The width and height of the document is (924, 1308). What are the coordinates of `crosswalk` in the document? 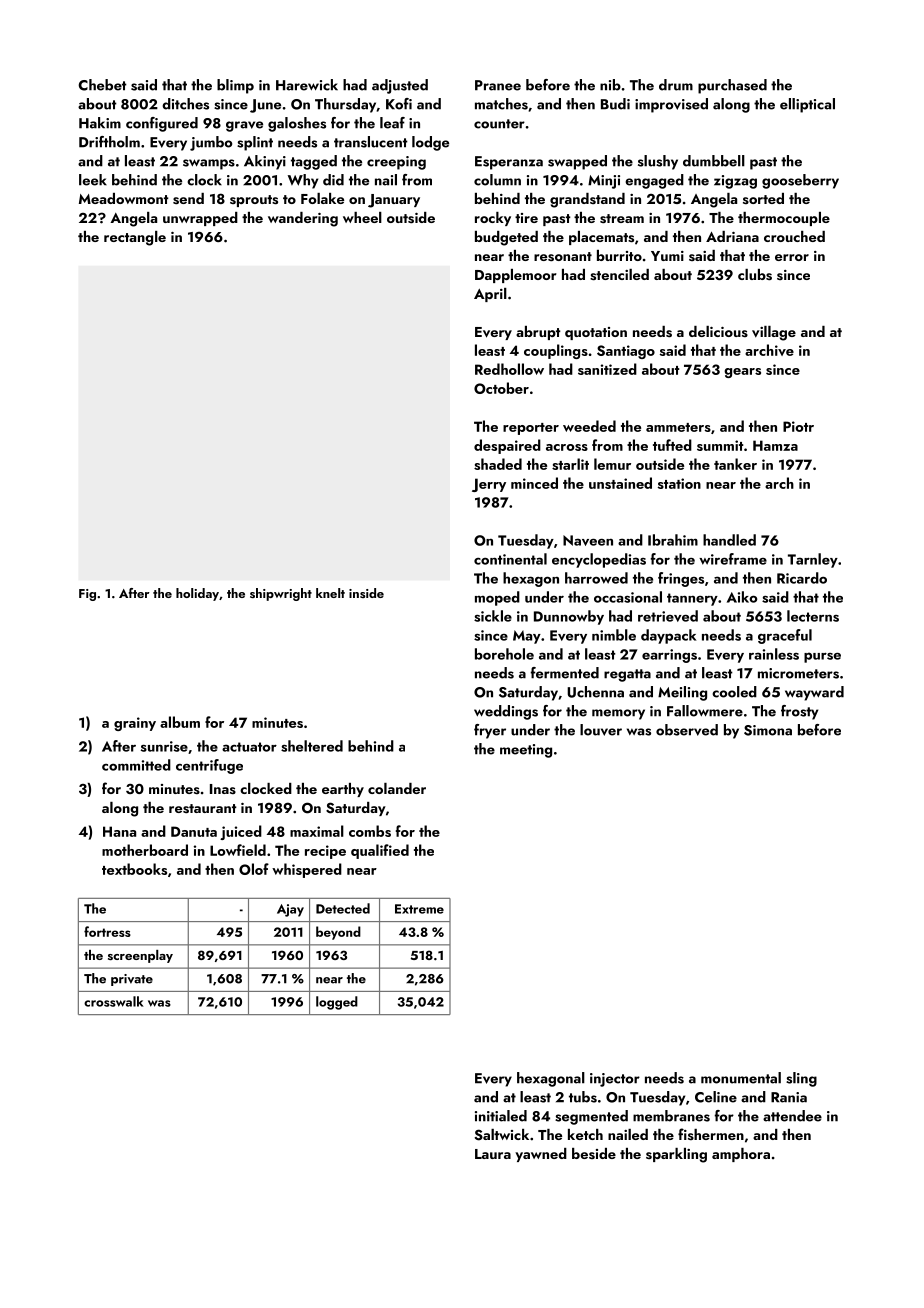 It's located at (114, 1001).
